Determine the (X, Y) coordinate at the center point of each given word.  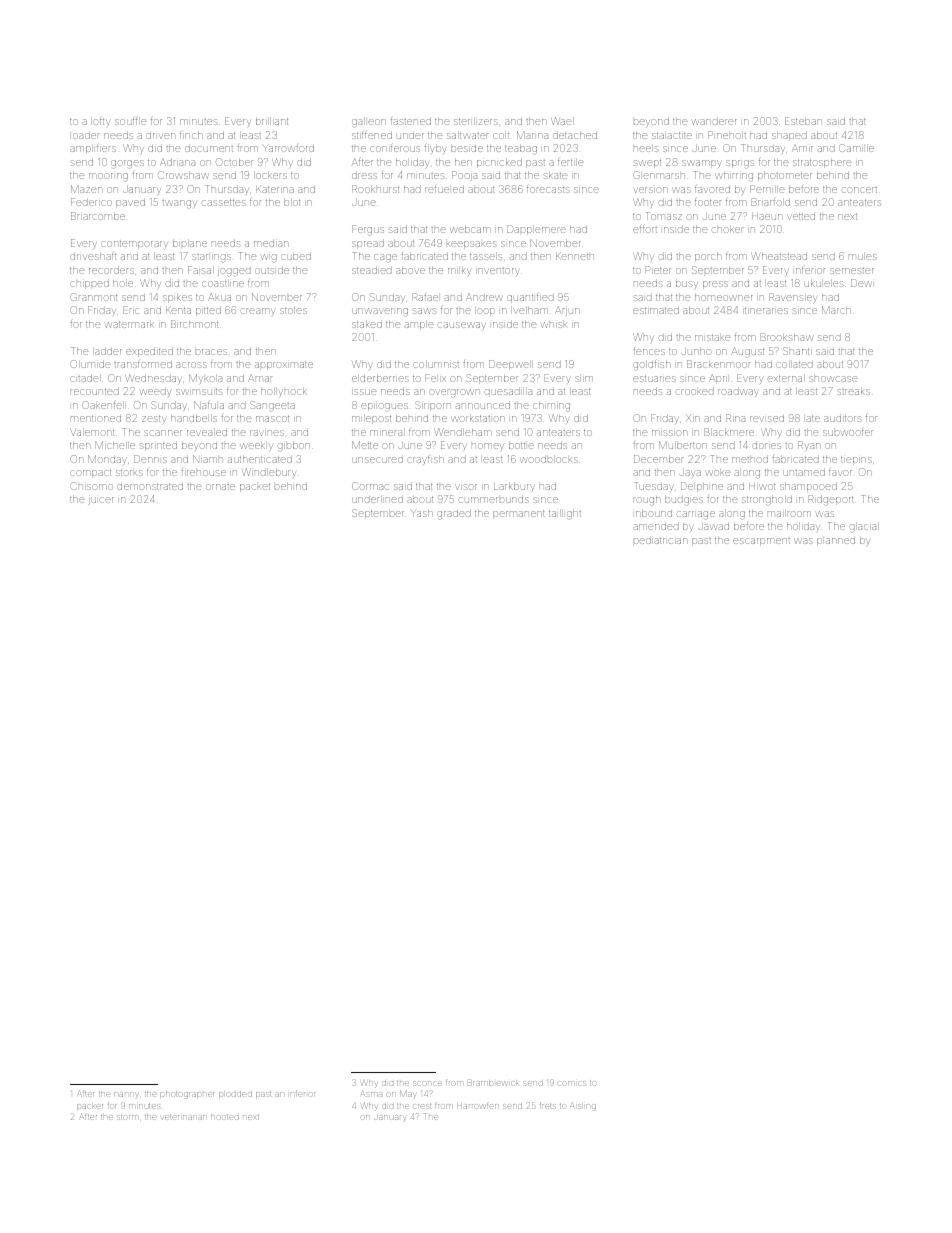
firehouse (203, 472)
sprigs (740, 164)
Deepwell (511, 365)
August (747, 352)
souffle (131, 121)
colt (501, 135)
